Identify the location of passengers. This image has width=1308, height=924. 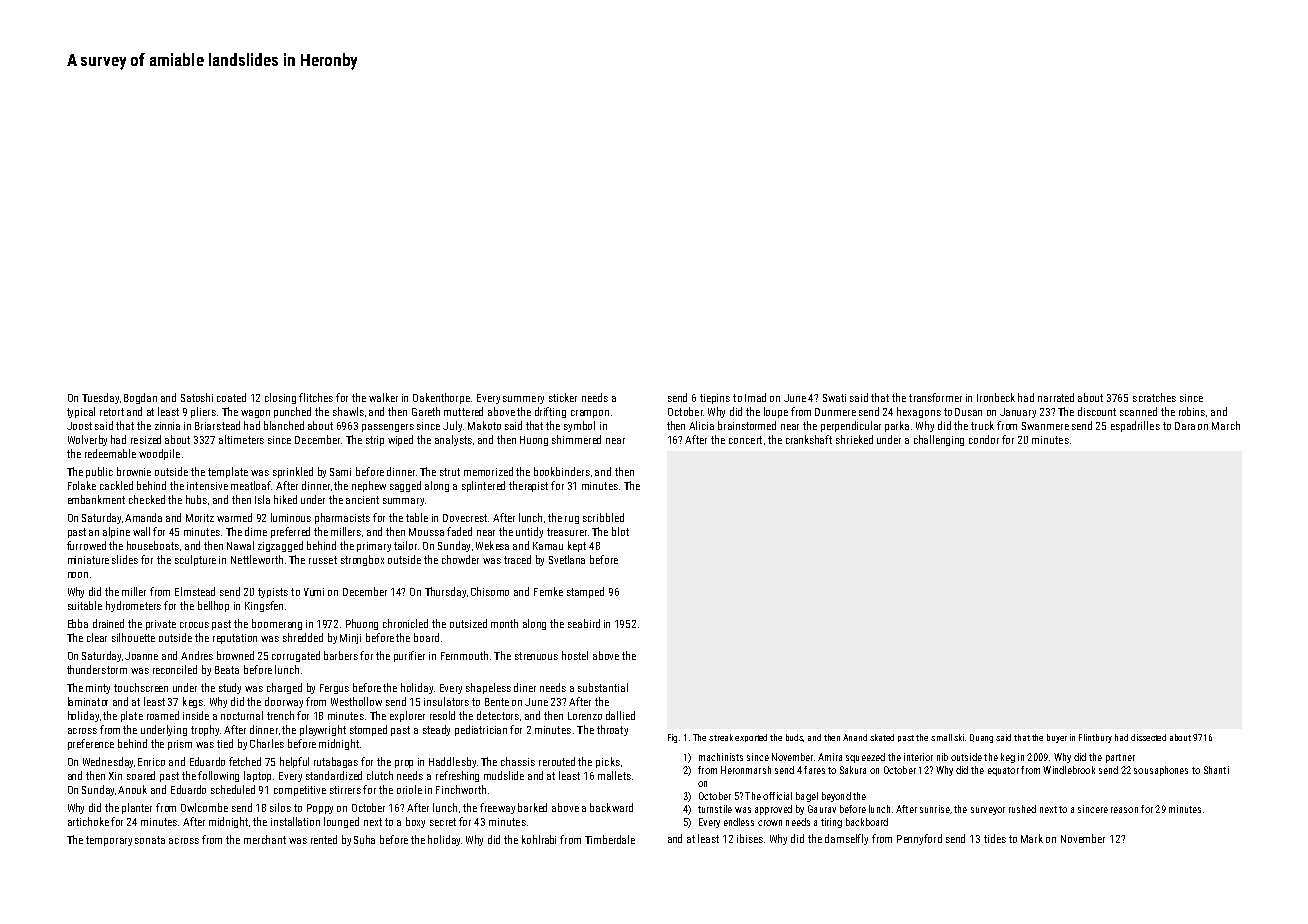
(388, 428).
